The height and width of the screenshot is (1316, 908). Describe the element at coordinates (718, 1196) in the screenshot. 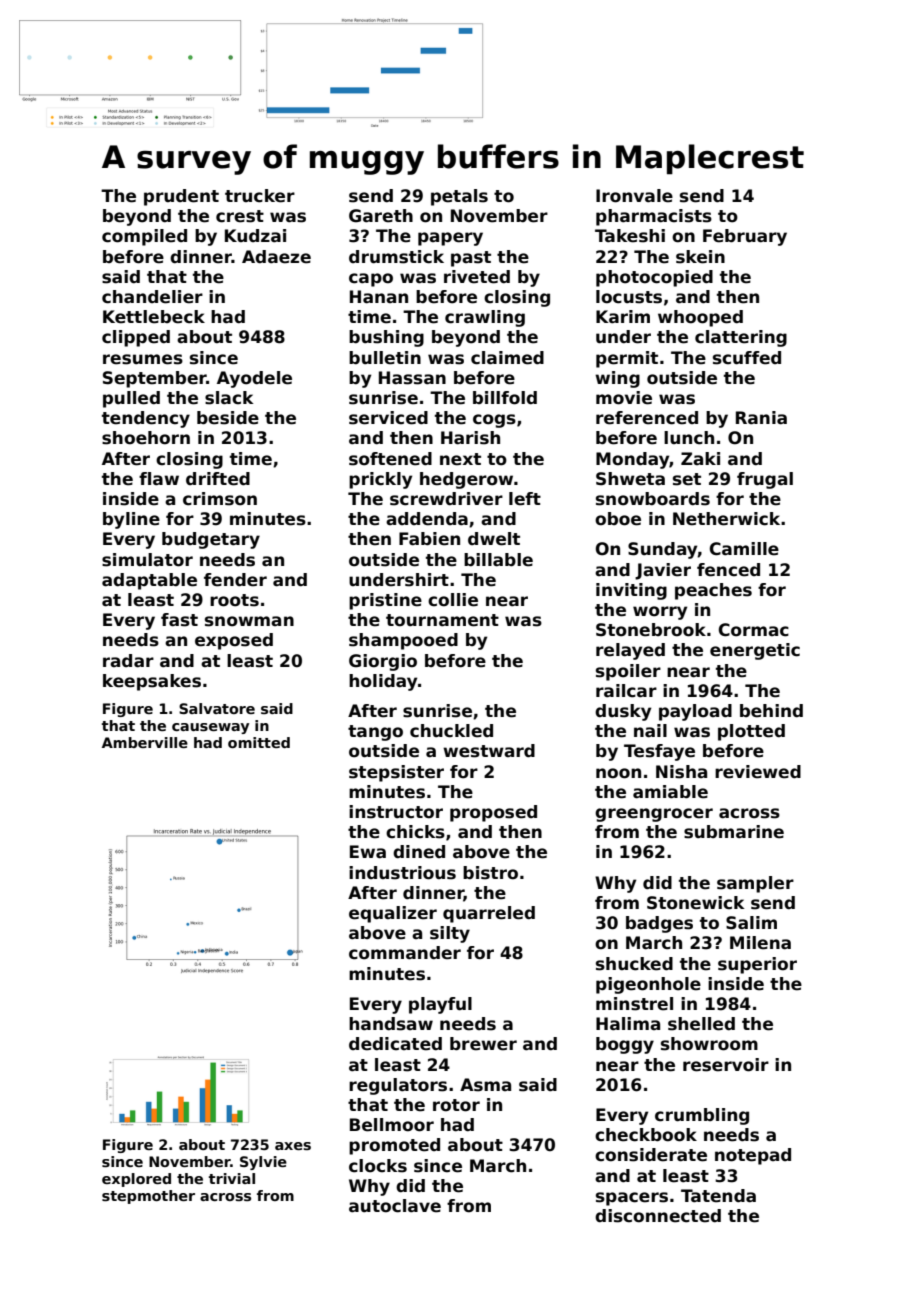

I see `Tatenda` at that location.
